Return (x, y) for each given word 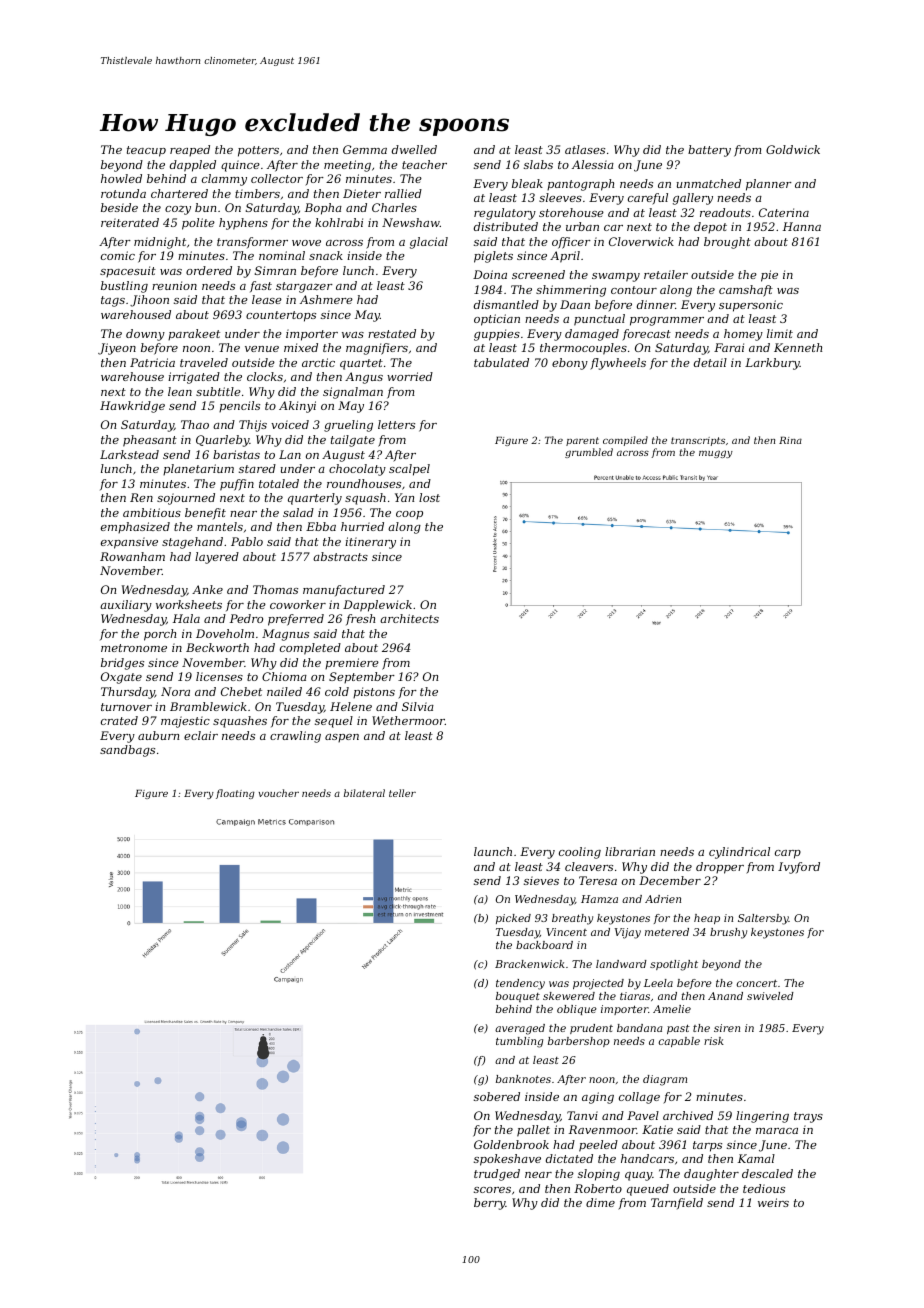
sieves (541, 880)
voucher (279, 793)
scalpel (409, 470)
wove (306, 243)
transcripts (698, 441)
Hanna (802, 226)
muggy (716, 454)
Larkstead (129, 454)
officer (571, 243)
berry (490, 1204)
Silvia (418, 706)
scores (492, 1190)
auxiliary (126, 606)
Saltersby (763, 919)
